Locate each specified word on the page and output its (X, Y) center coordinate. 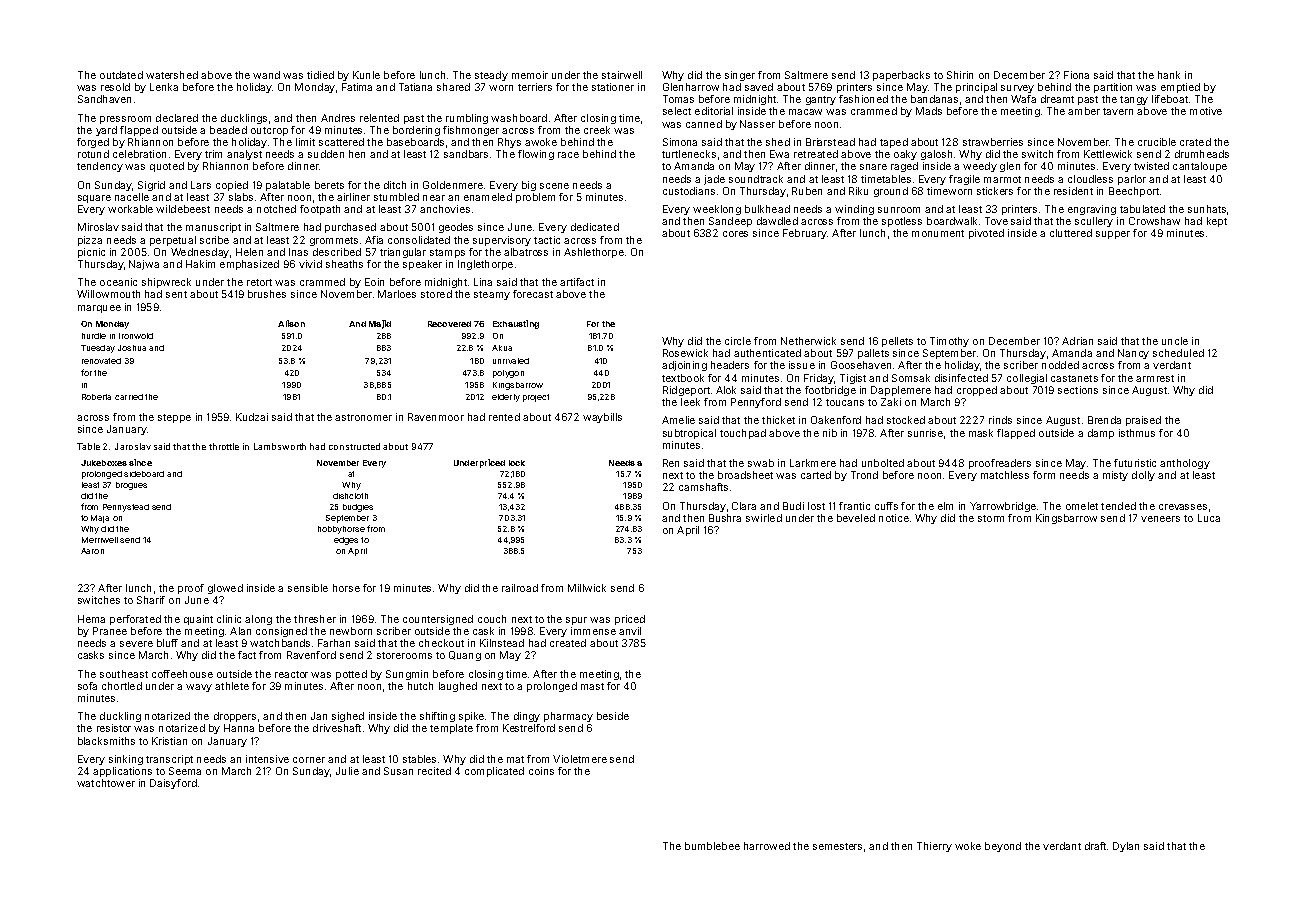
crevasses (1183, 507)
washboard (519, 118)
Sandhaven (104, 99)
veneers (1160, 519)
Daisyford (173, 784)
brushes (267, 294)
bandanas (934, 99)
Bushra (725, 518)
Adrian (1077, 341)
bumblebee (712, 846)
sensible (308, 588)
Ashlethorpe (594, 253)
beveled (856, 518)
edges (346, 541)
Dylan (1126, 847)
